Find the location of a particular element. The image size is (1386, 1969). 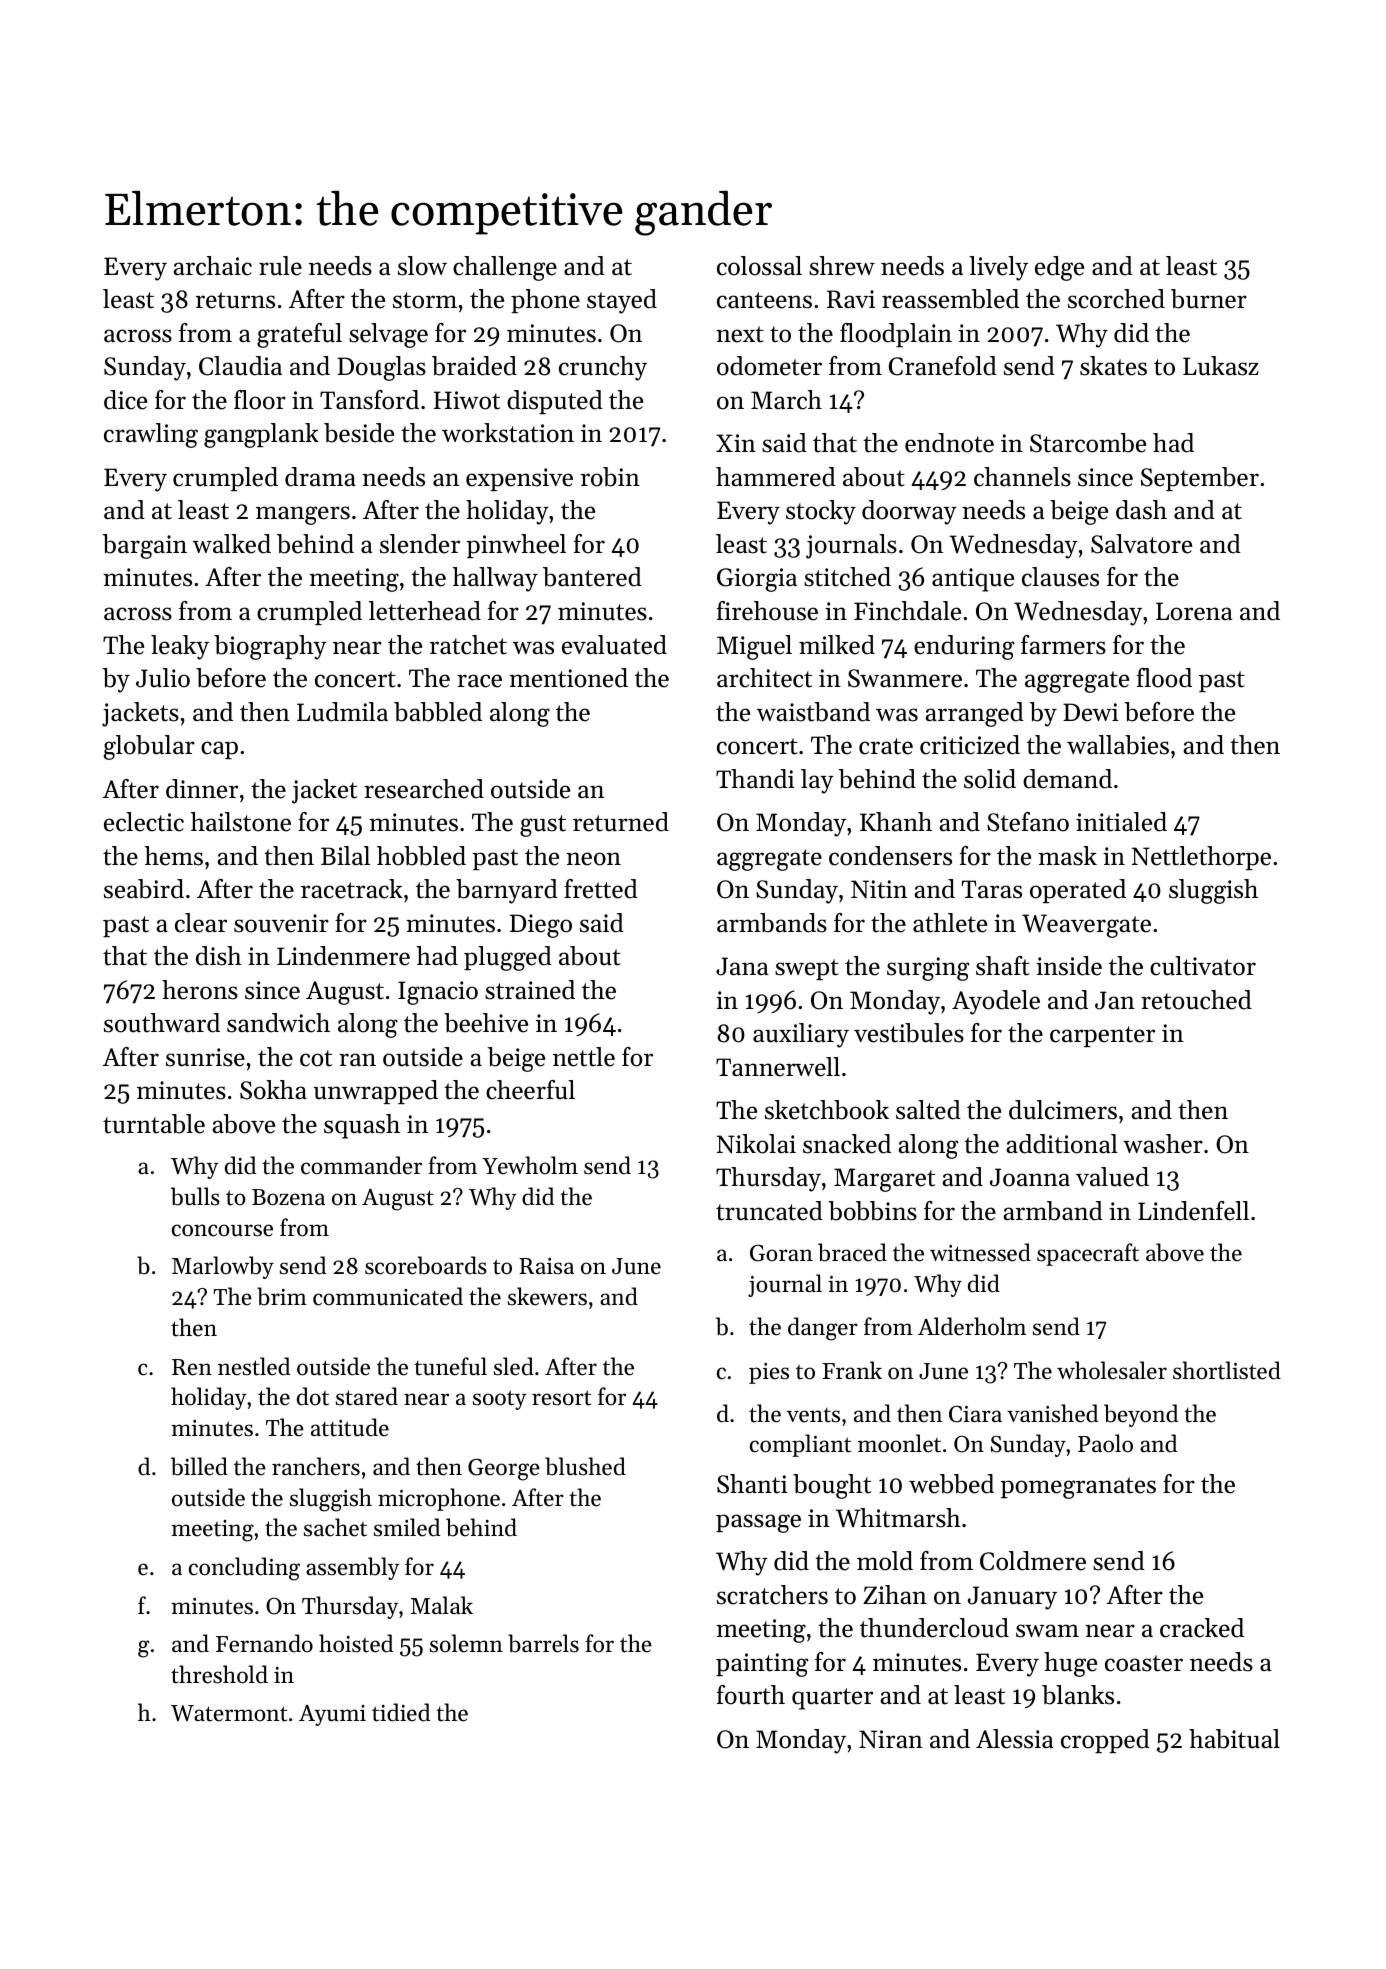

swept is located at coordinates (807, 969).
